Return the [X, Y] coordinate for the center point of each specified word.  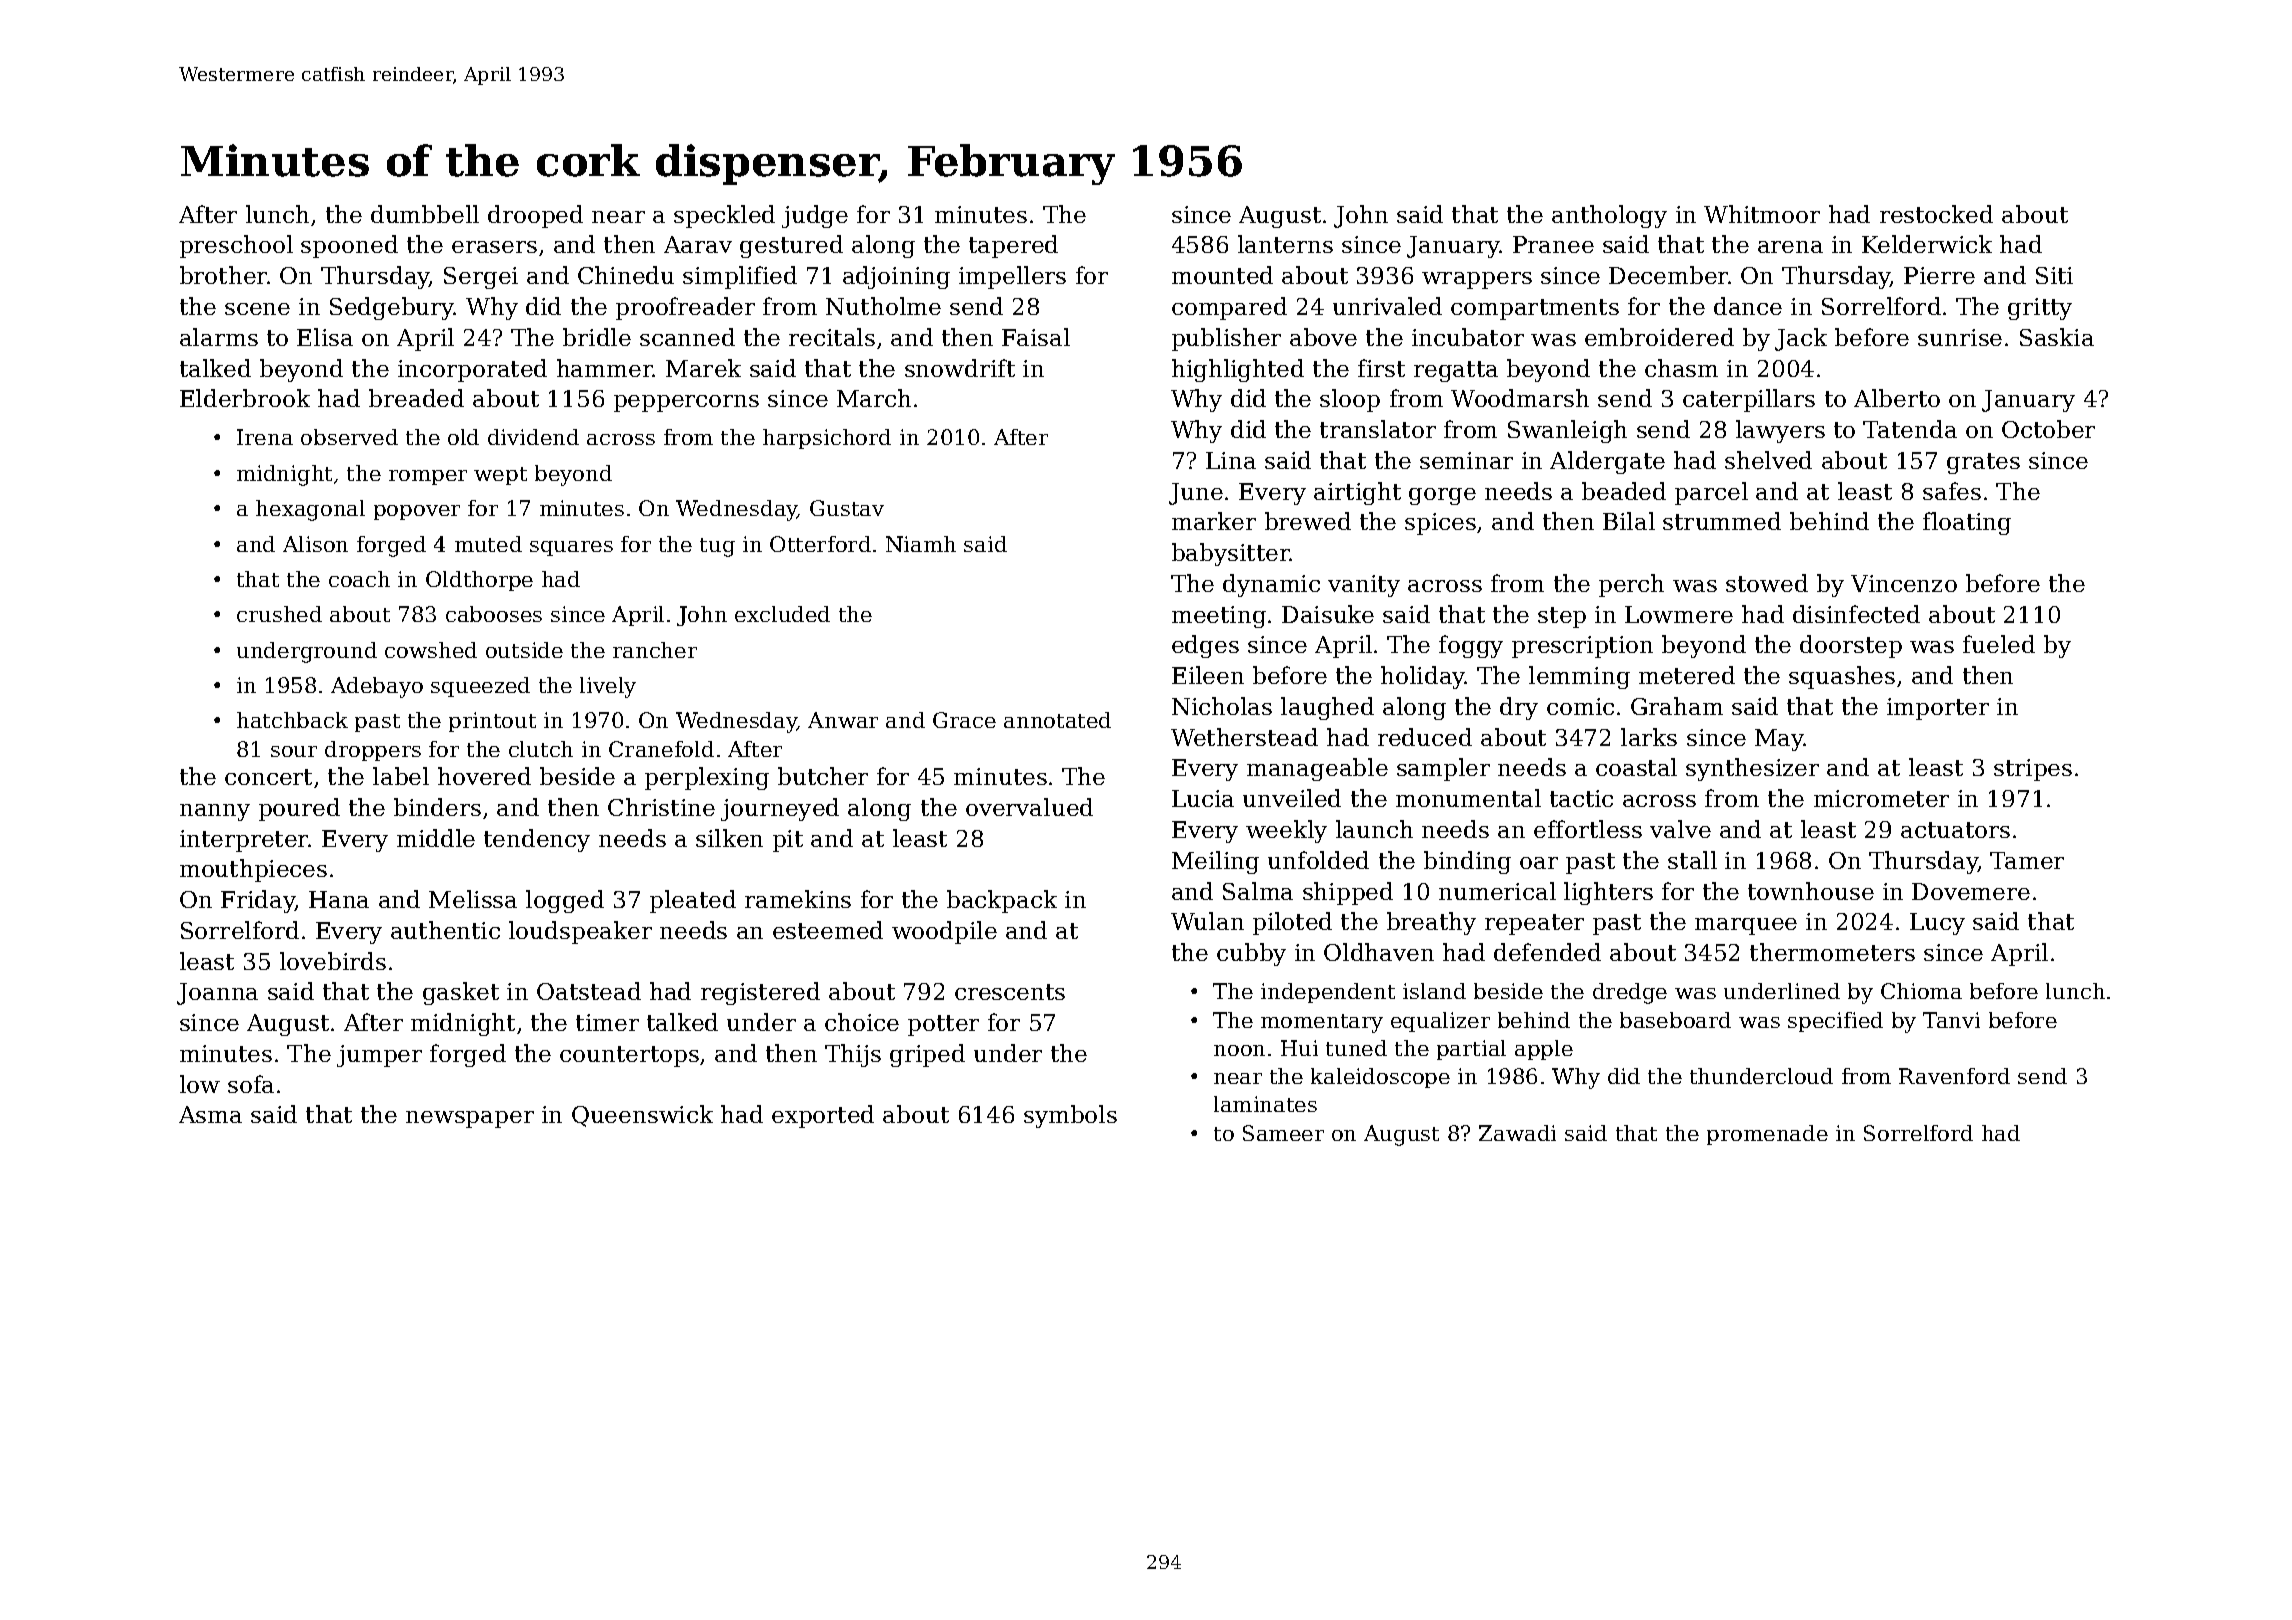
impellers [1012, 277]
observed [349, 437]
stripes [2033, 770]
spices [1440, 524]
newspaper [470, 1119]
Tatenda [1910, 429]
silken [729, 838]
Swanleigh [1567, 431]
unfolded [1318, 860]
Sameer [1283, 1133]
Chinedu [626, 275]
